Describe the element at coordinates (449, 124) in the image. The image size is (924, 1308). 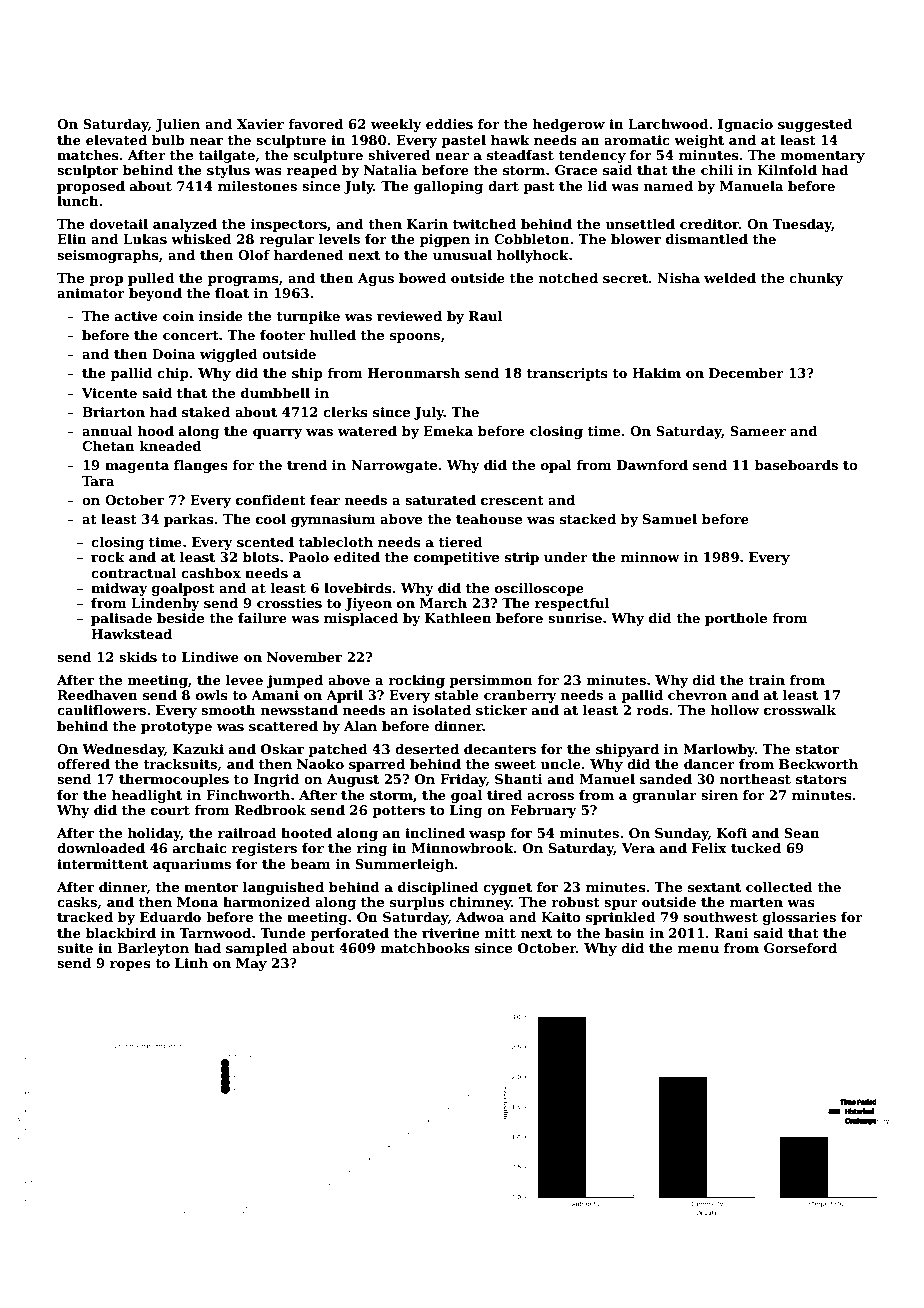
I see `eddies` at that location.
